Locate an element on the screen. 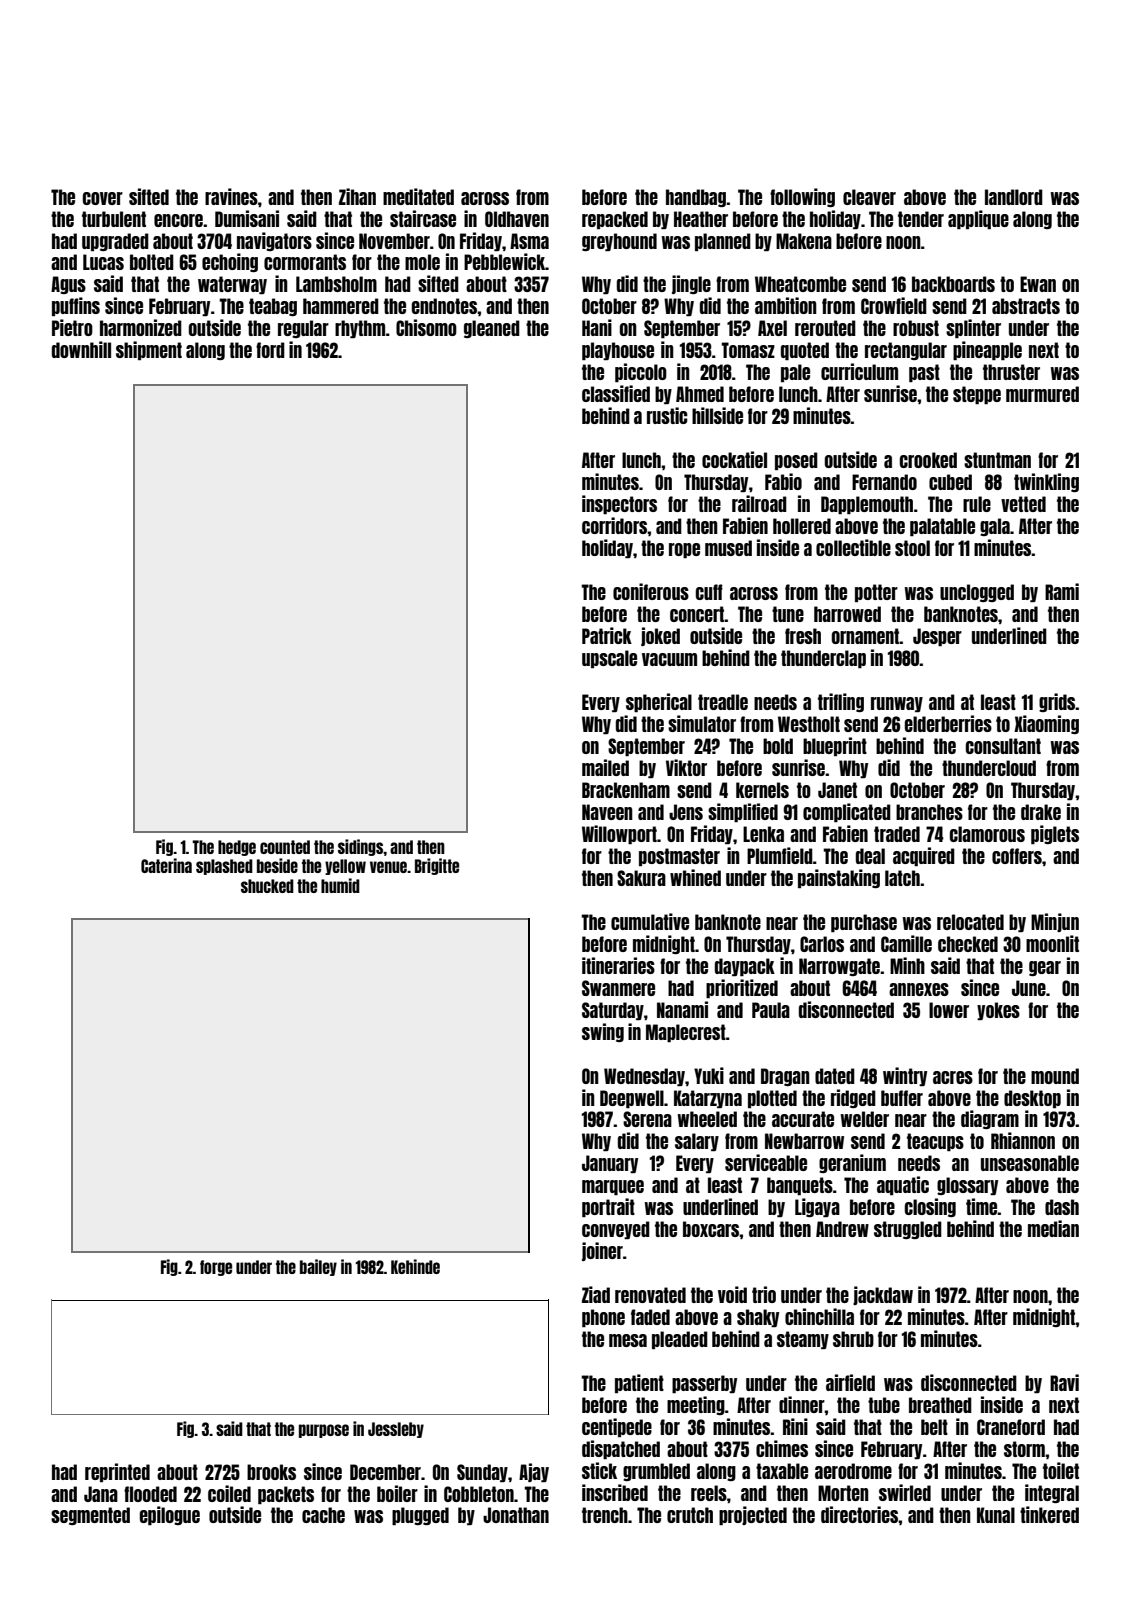 The image size is (1131, 1600). shipment is located at coordinates (149, 350).
